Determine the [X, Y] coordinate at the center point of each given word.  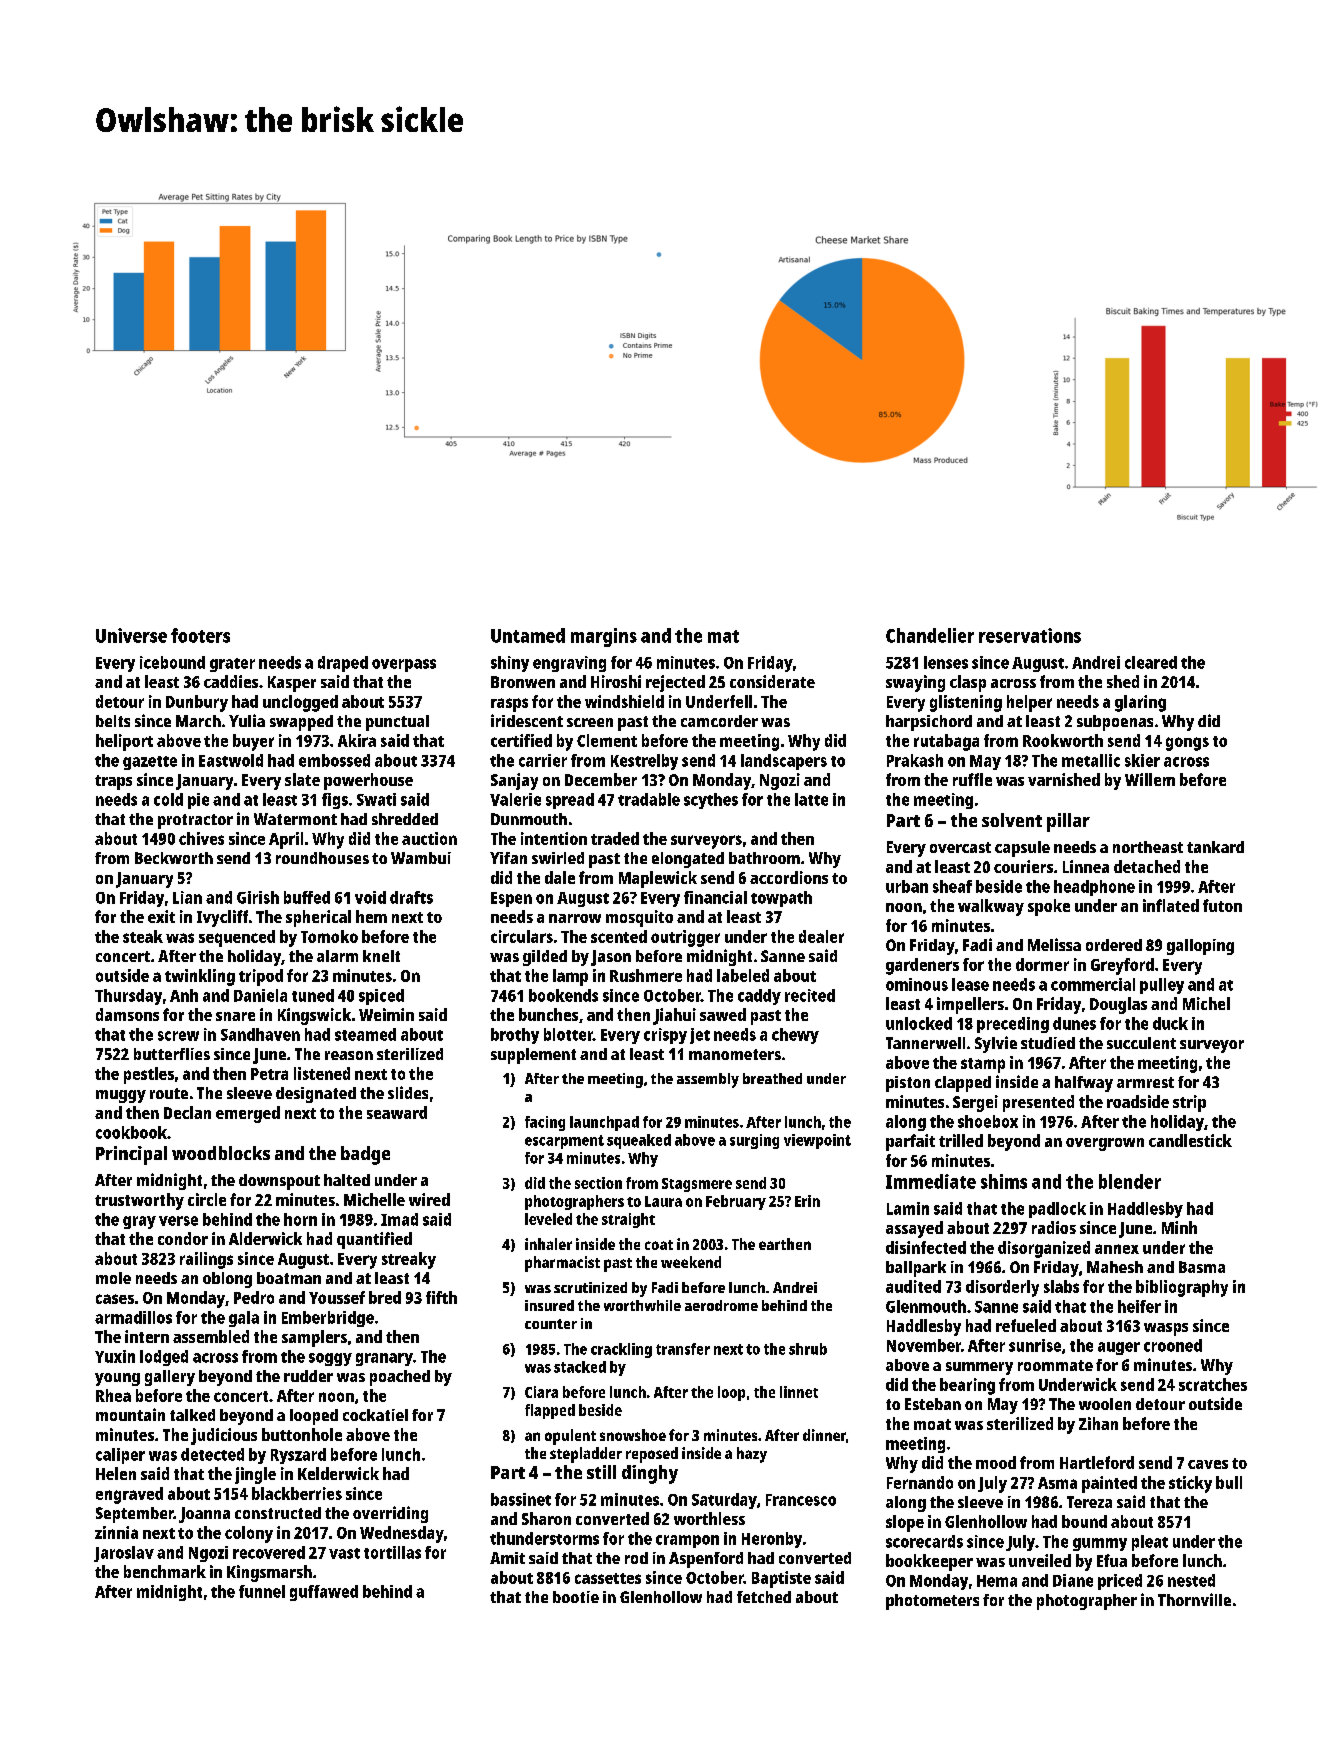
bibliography [1182, 1288]
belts [113, 721]
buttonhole [302, 1434]
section [598, 1183]
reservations [1030, 635]
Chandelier [930, 635]
